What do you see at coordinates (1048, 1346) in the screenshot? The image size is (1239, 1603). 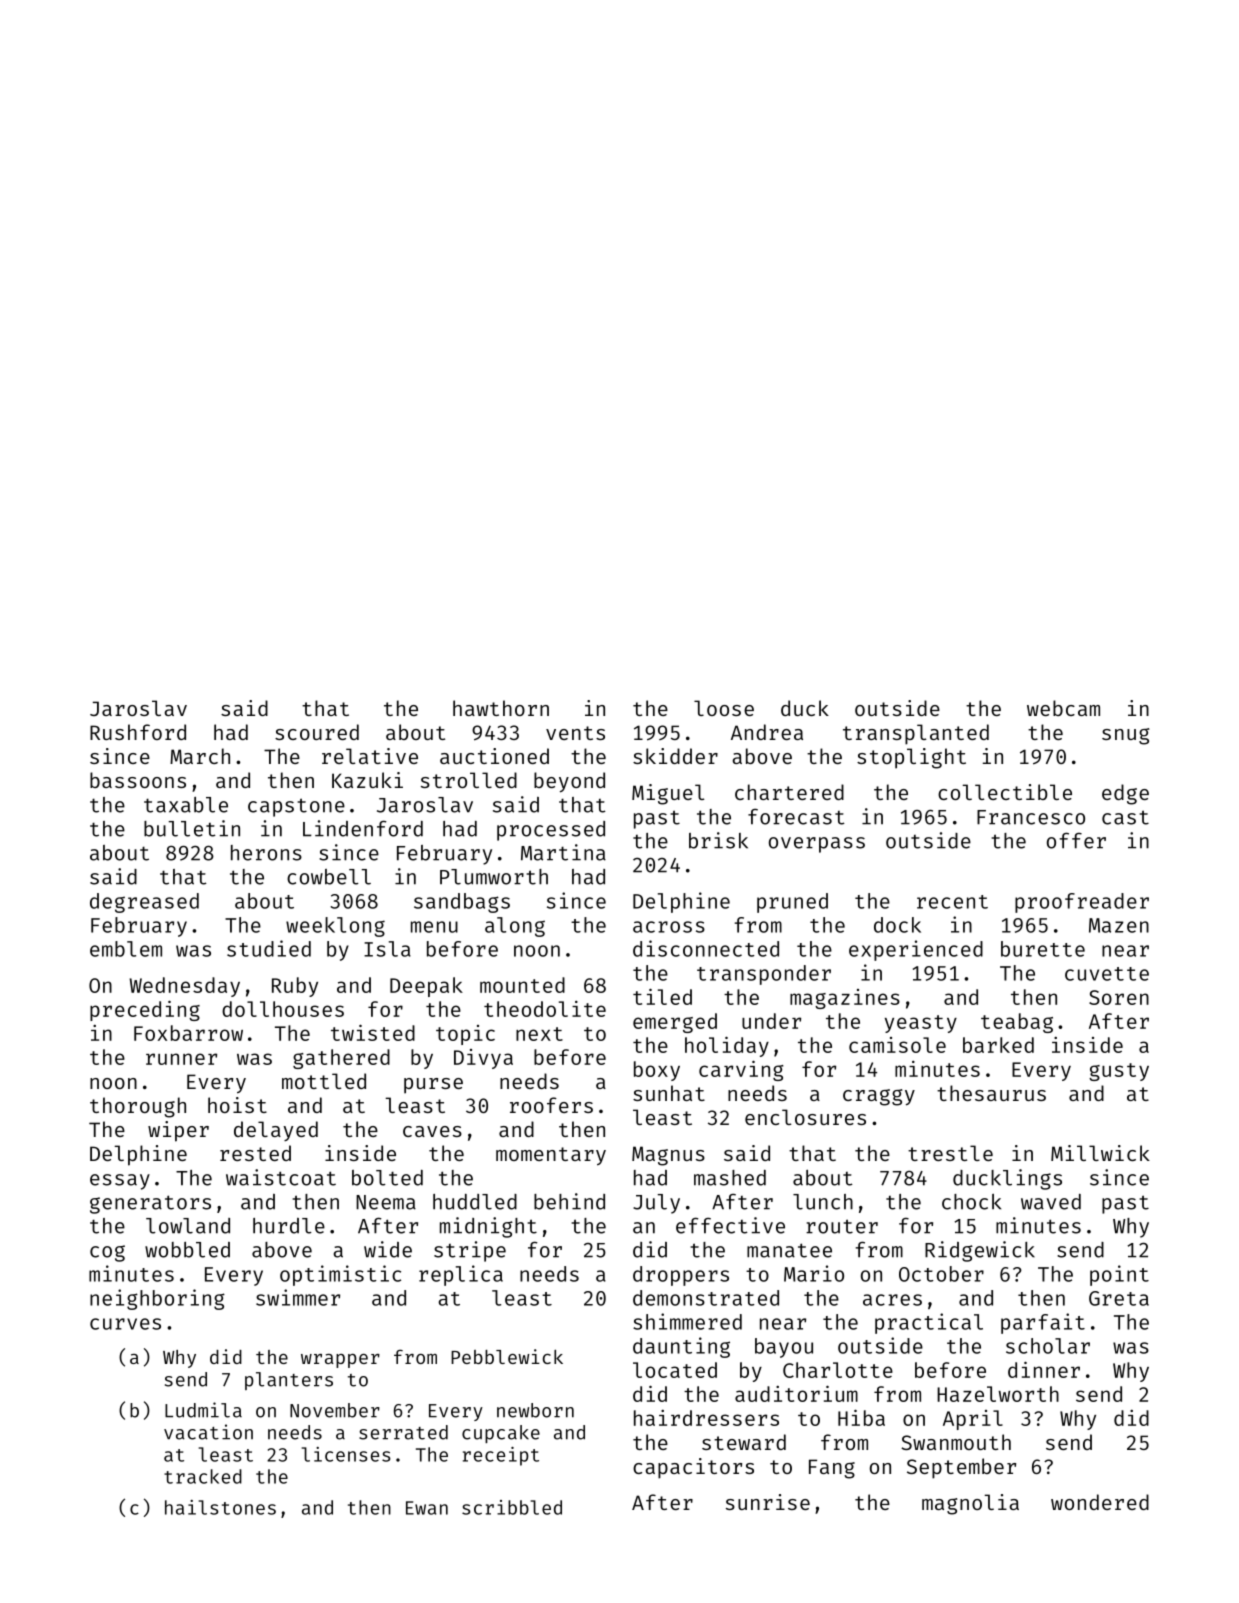 I see `scholar` at bounding box center [1048, 1346].
